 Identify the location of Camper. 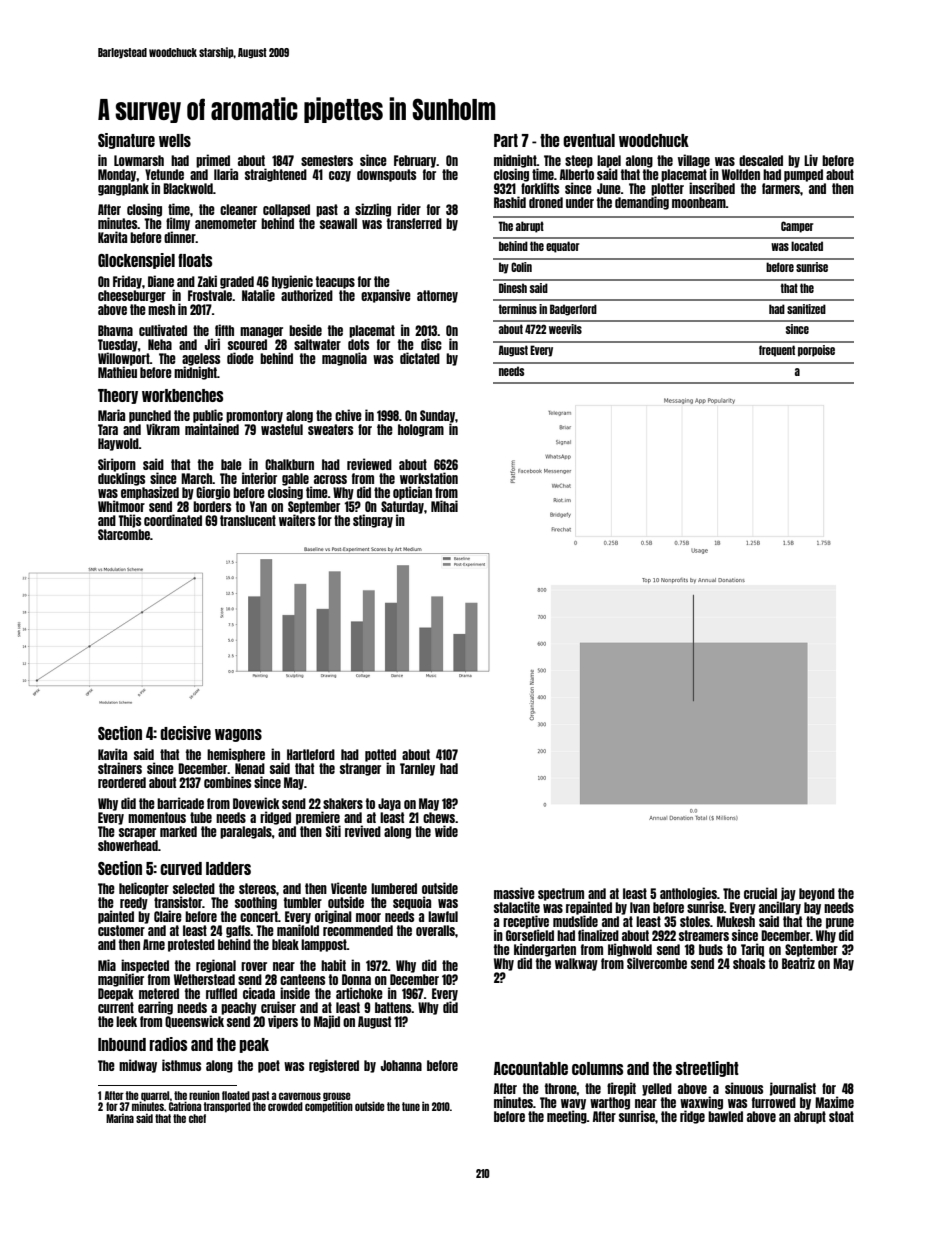
(797, 227).
